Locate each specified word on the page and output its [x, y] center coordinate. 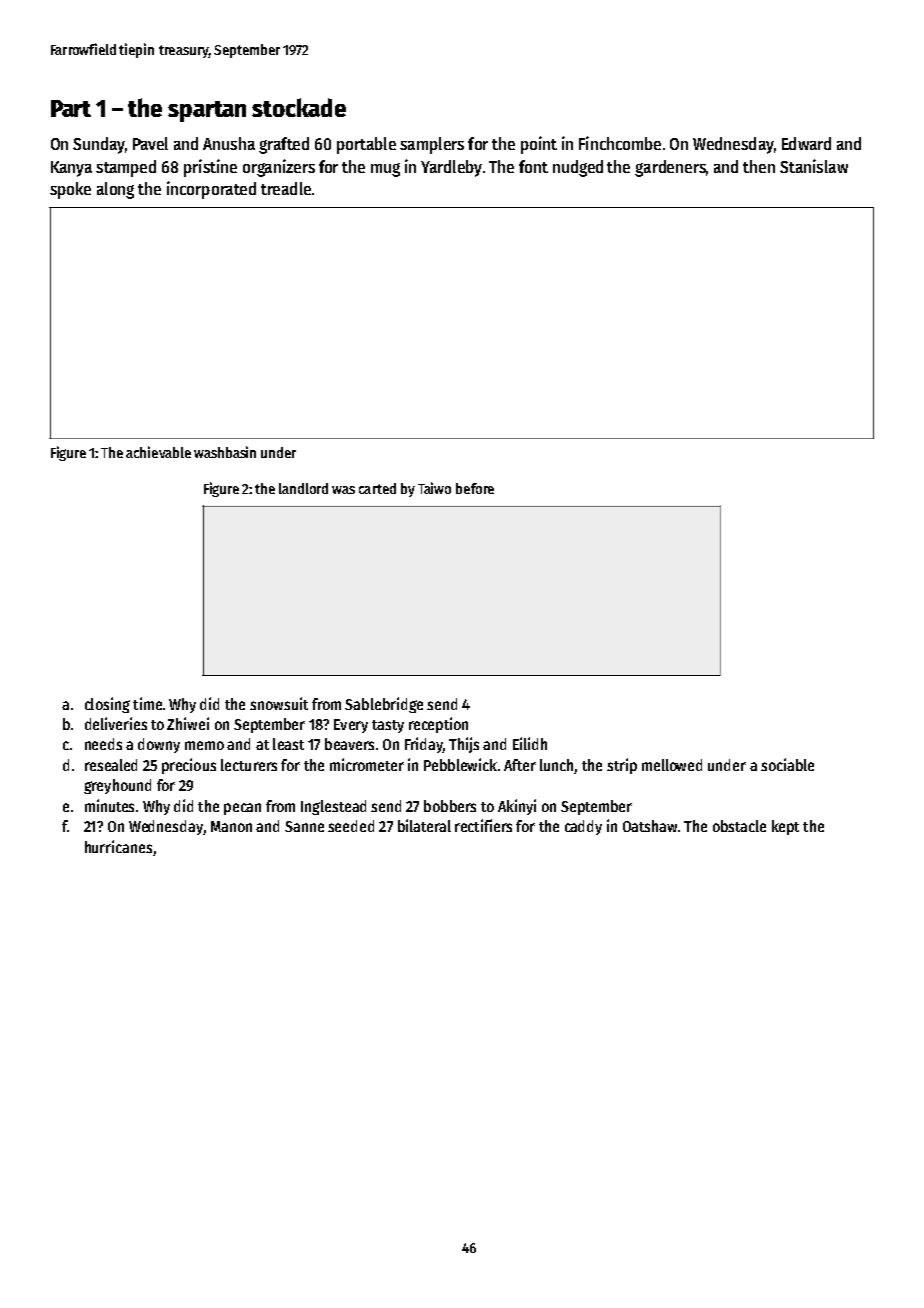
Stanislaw [814, 166]
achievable [158, 452]
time [147, 703]
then [759, 166]
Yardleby [451, 168]
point [539, 145]
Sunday [99, 145]
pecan [242, 809]
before [475, 488]
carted [377, 488]
